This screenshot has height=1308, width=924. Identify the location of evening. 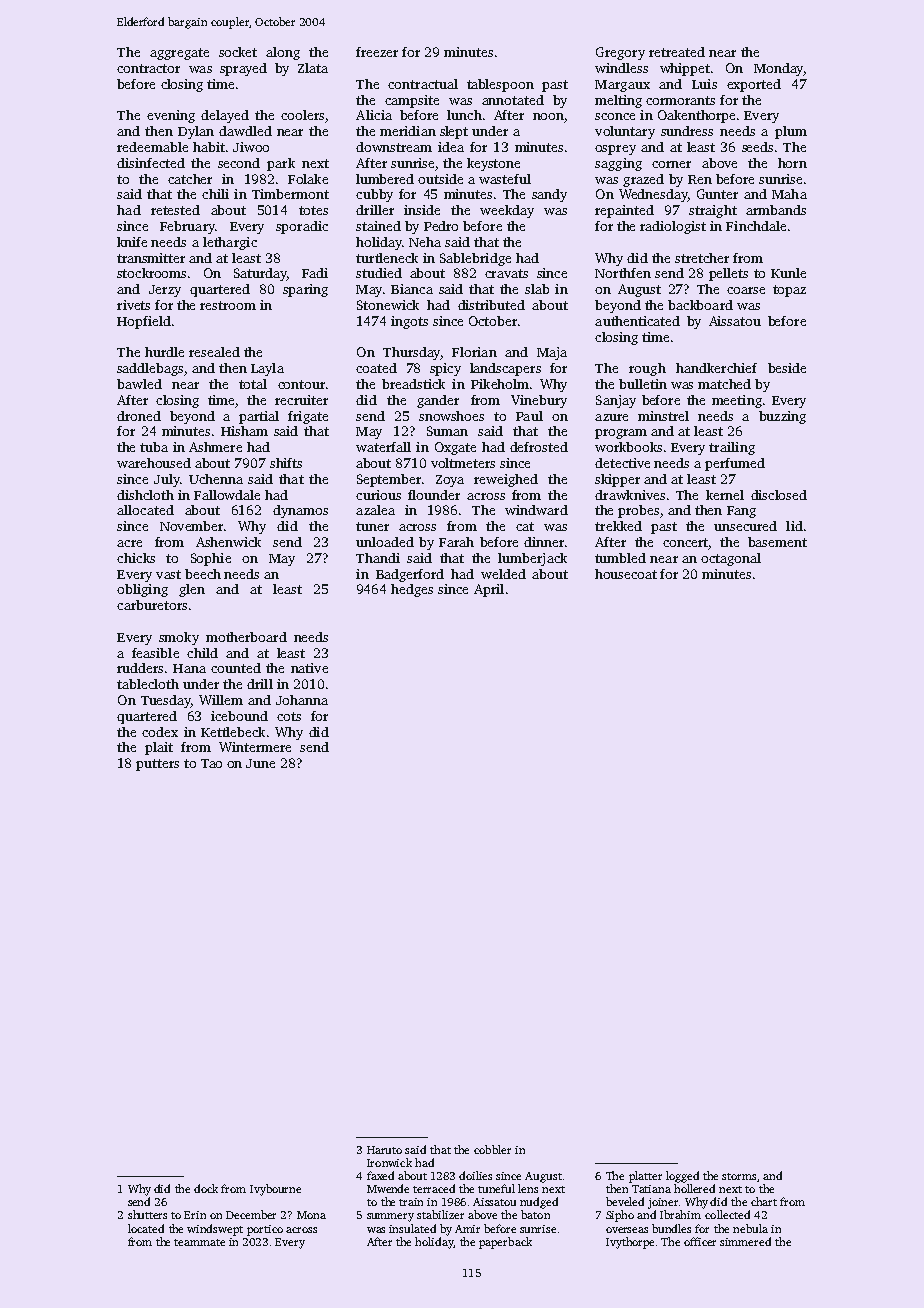
(171, 116).
